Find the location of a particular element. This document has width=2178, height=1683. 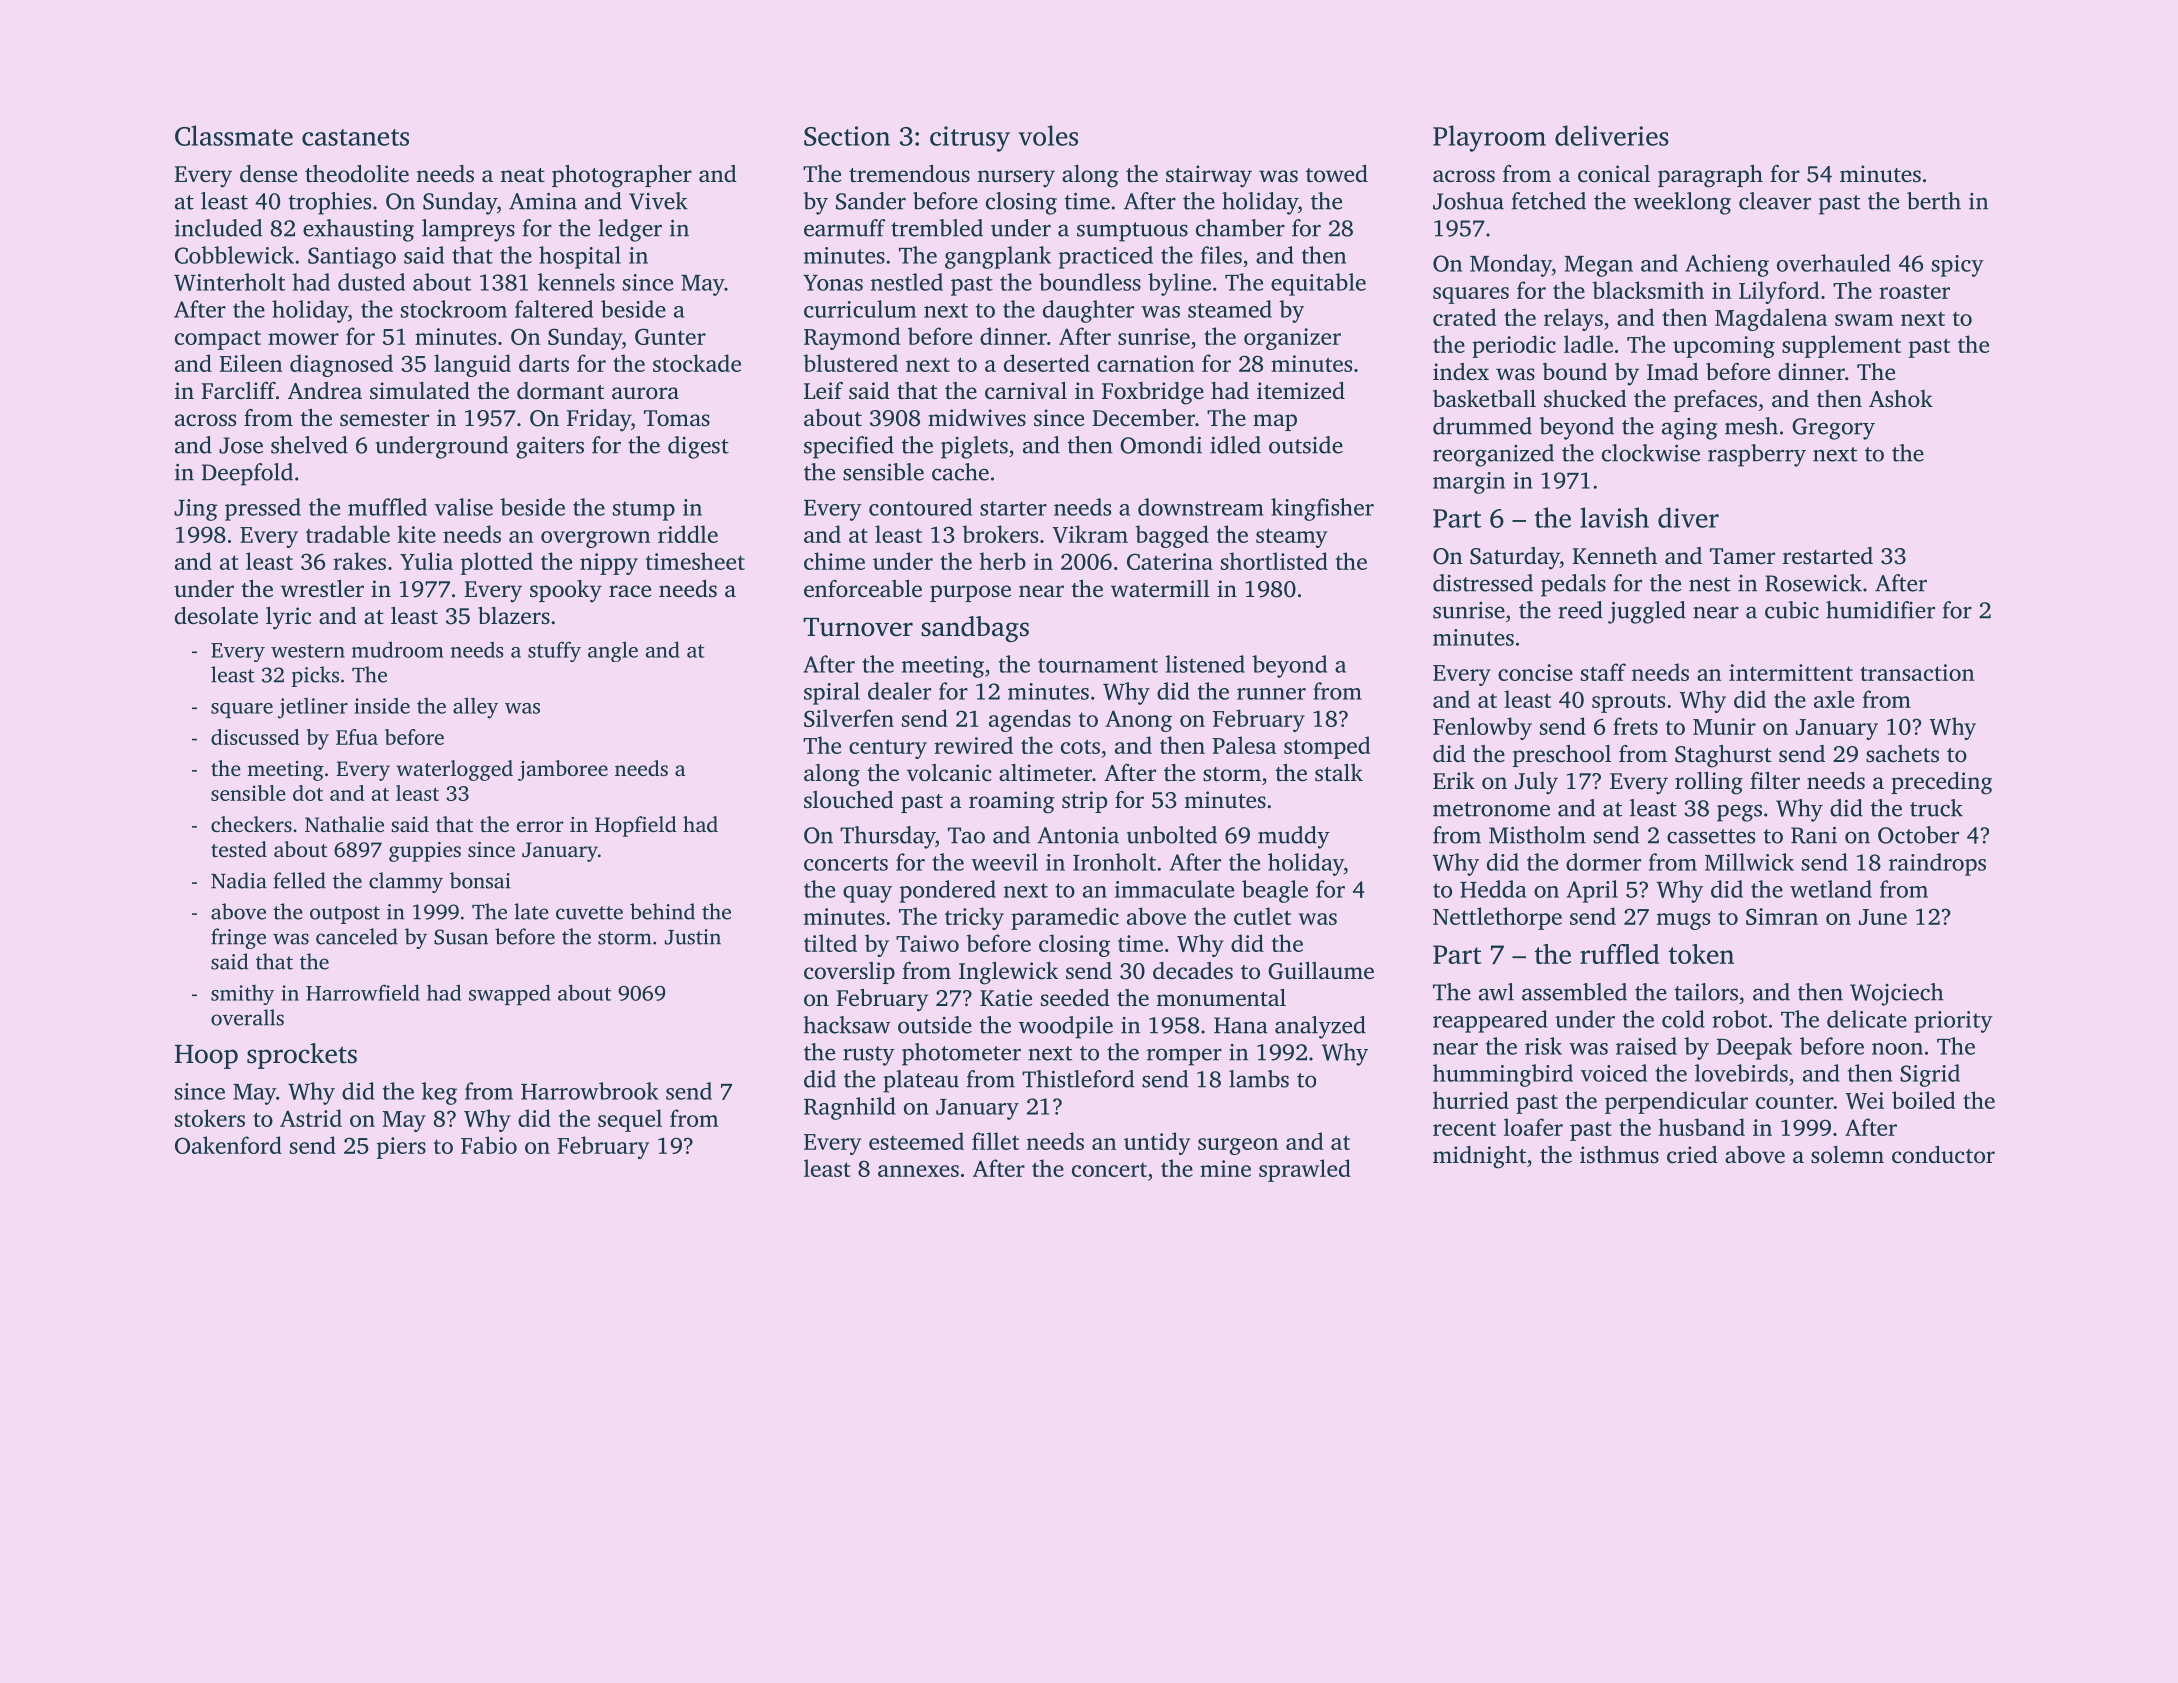

mine is located at coordinates (1225, 1168).
